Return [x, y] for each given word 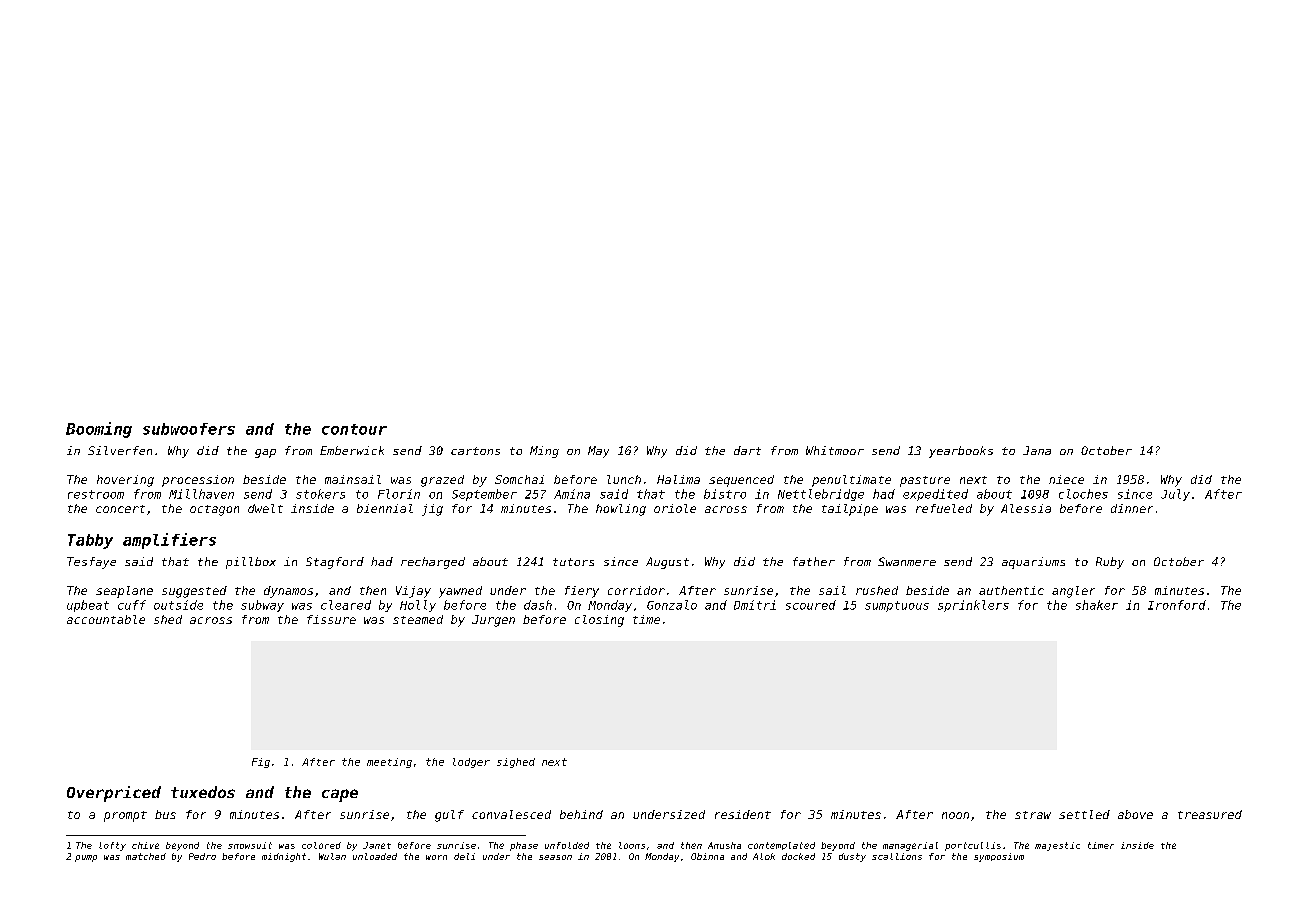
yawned [460, 592]
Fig [261, 763]
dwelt [265, 508]
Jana [1037, 450]
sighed [516, 763]
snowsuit [250, 845]
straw [1033, 815]
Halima [678, 479]
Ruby [1110, 563]
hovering [125, 481]
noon [955, 815]
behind [581, 814]
